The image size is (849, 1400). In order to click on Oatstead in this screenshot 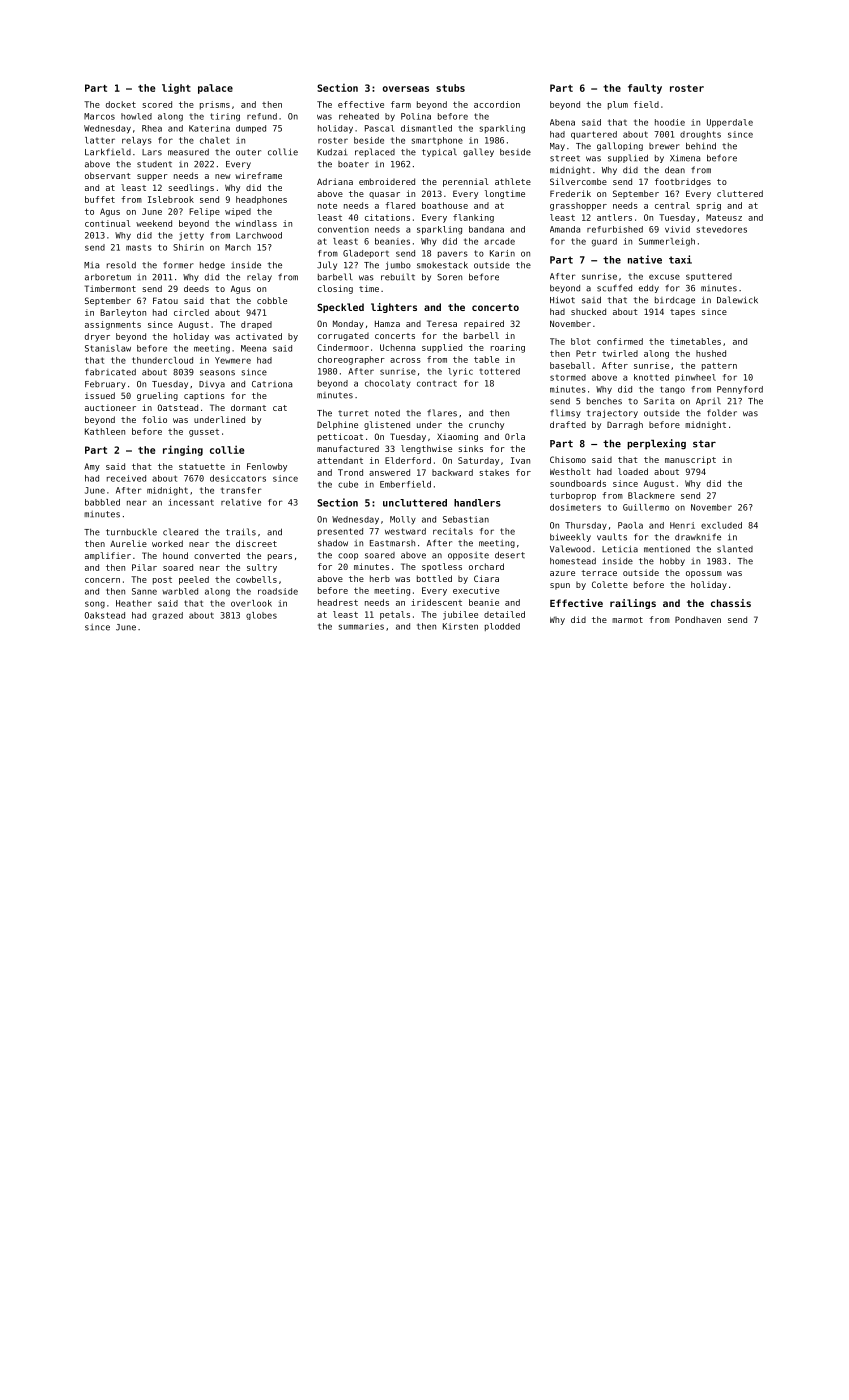, I will do `click(178, 407)`.
